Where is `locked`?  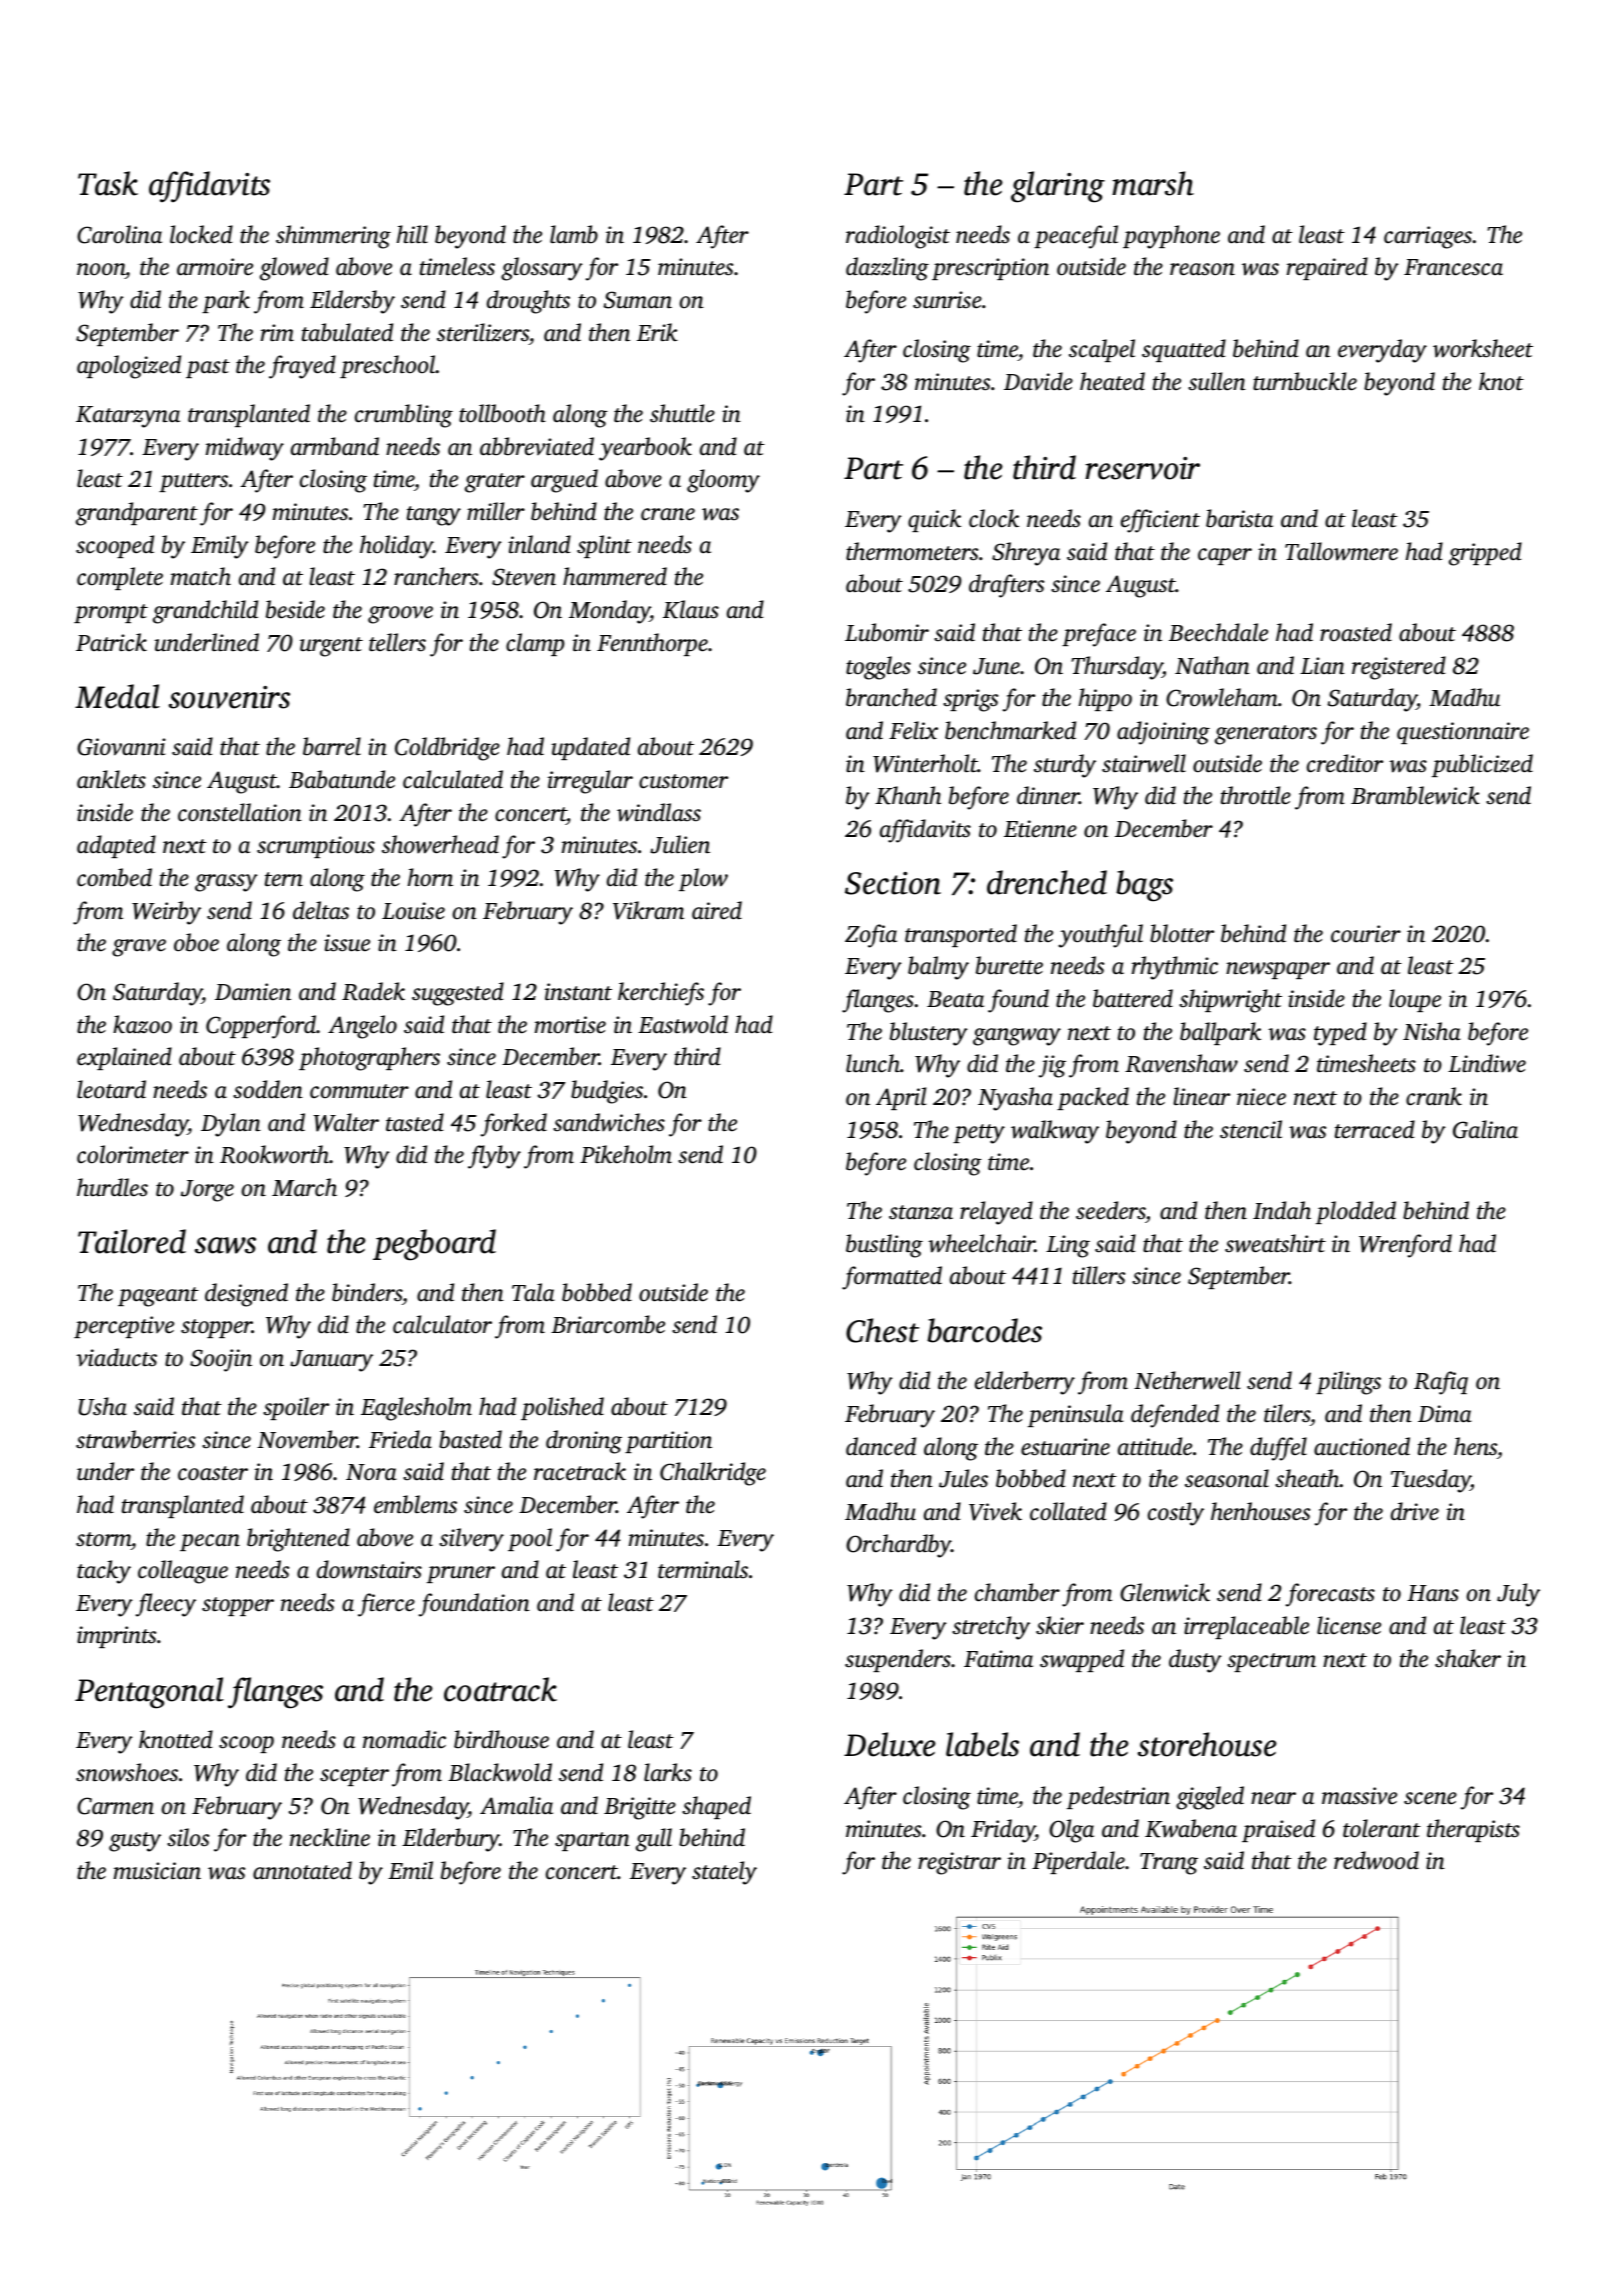
locked is located at coordinates (201, 234).
